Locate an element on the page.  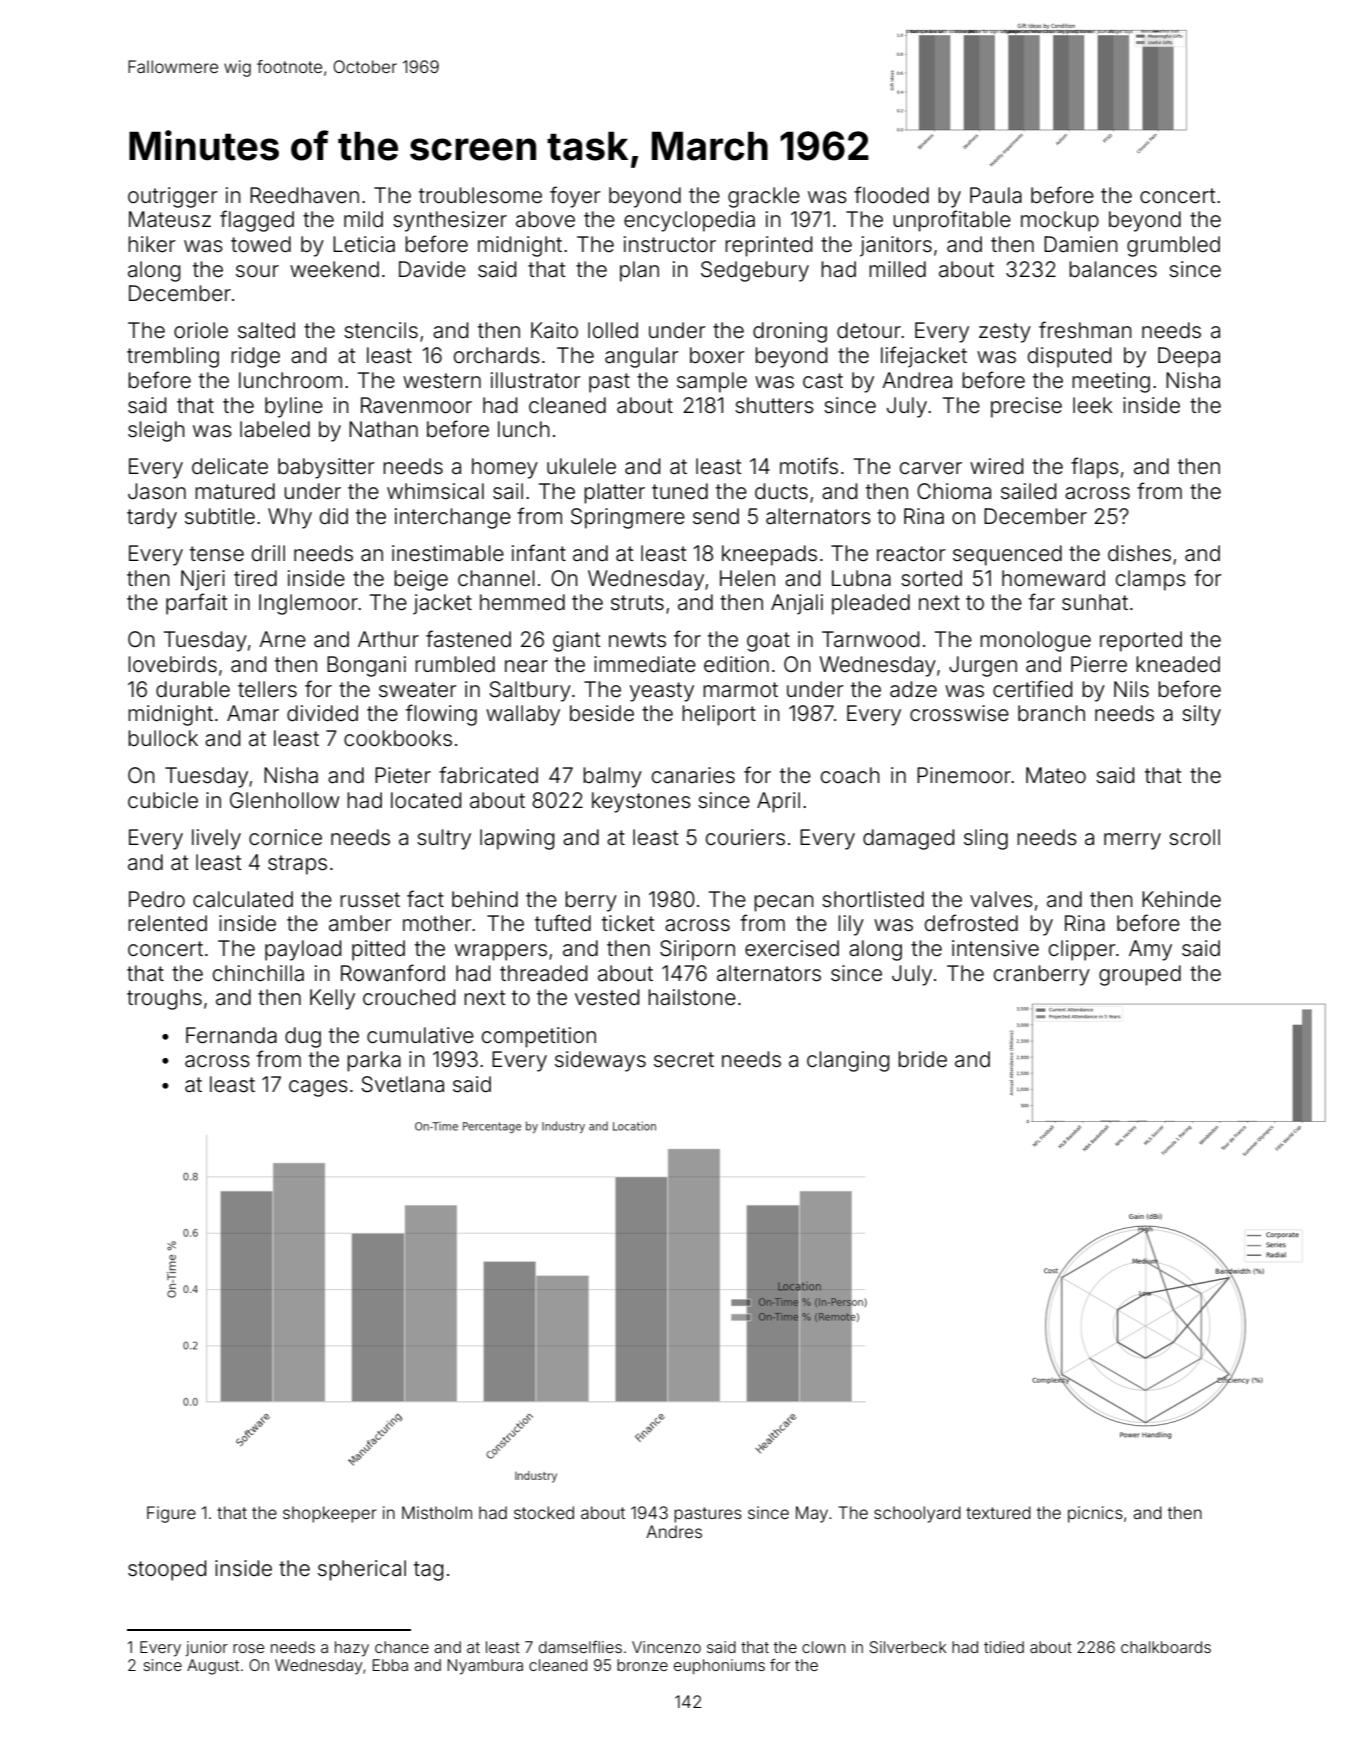
textured is located at coordinates (998, 1512).
